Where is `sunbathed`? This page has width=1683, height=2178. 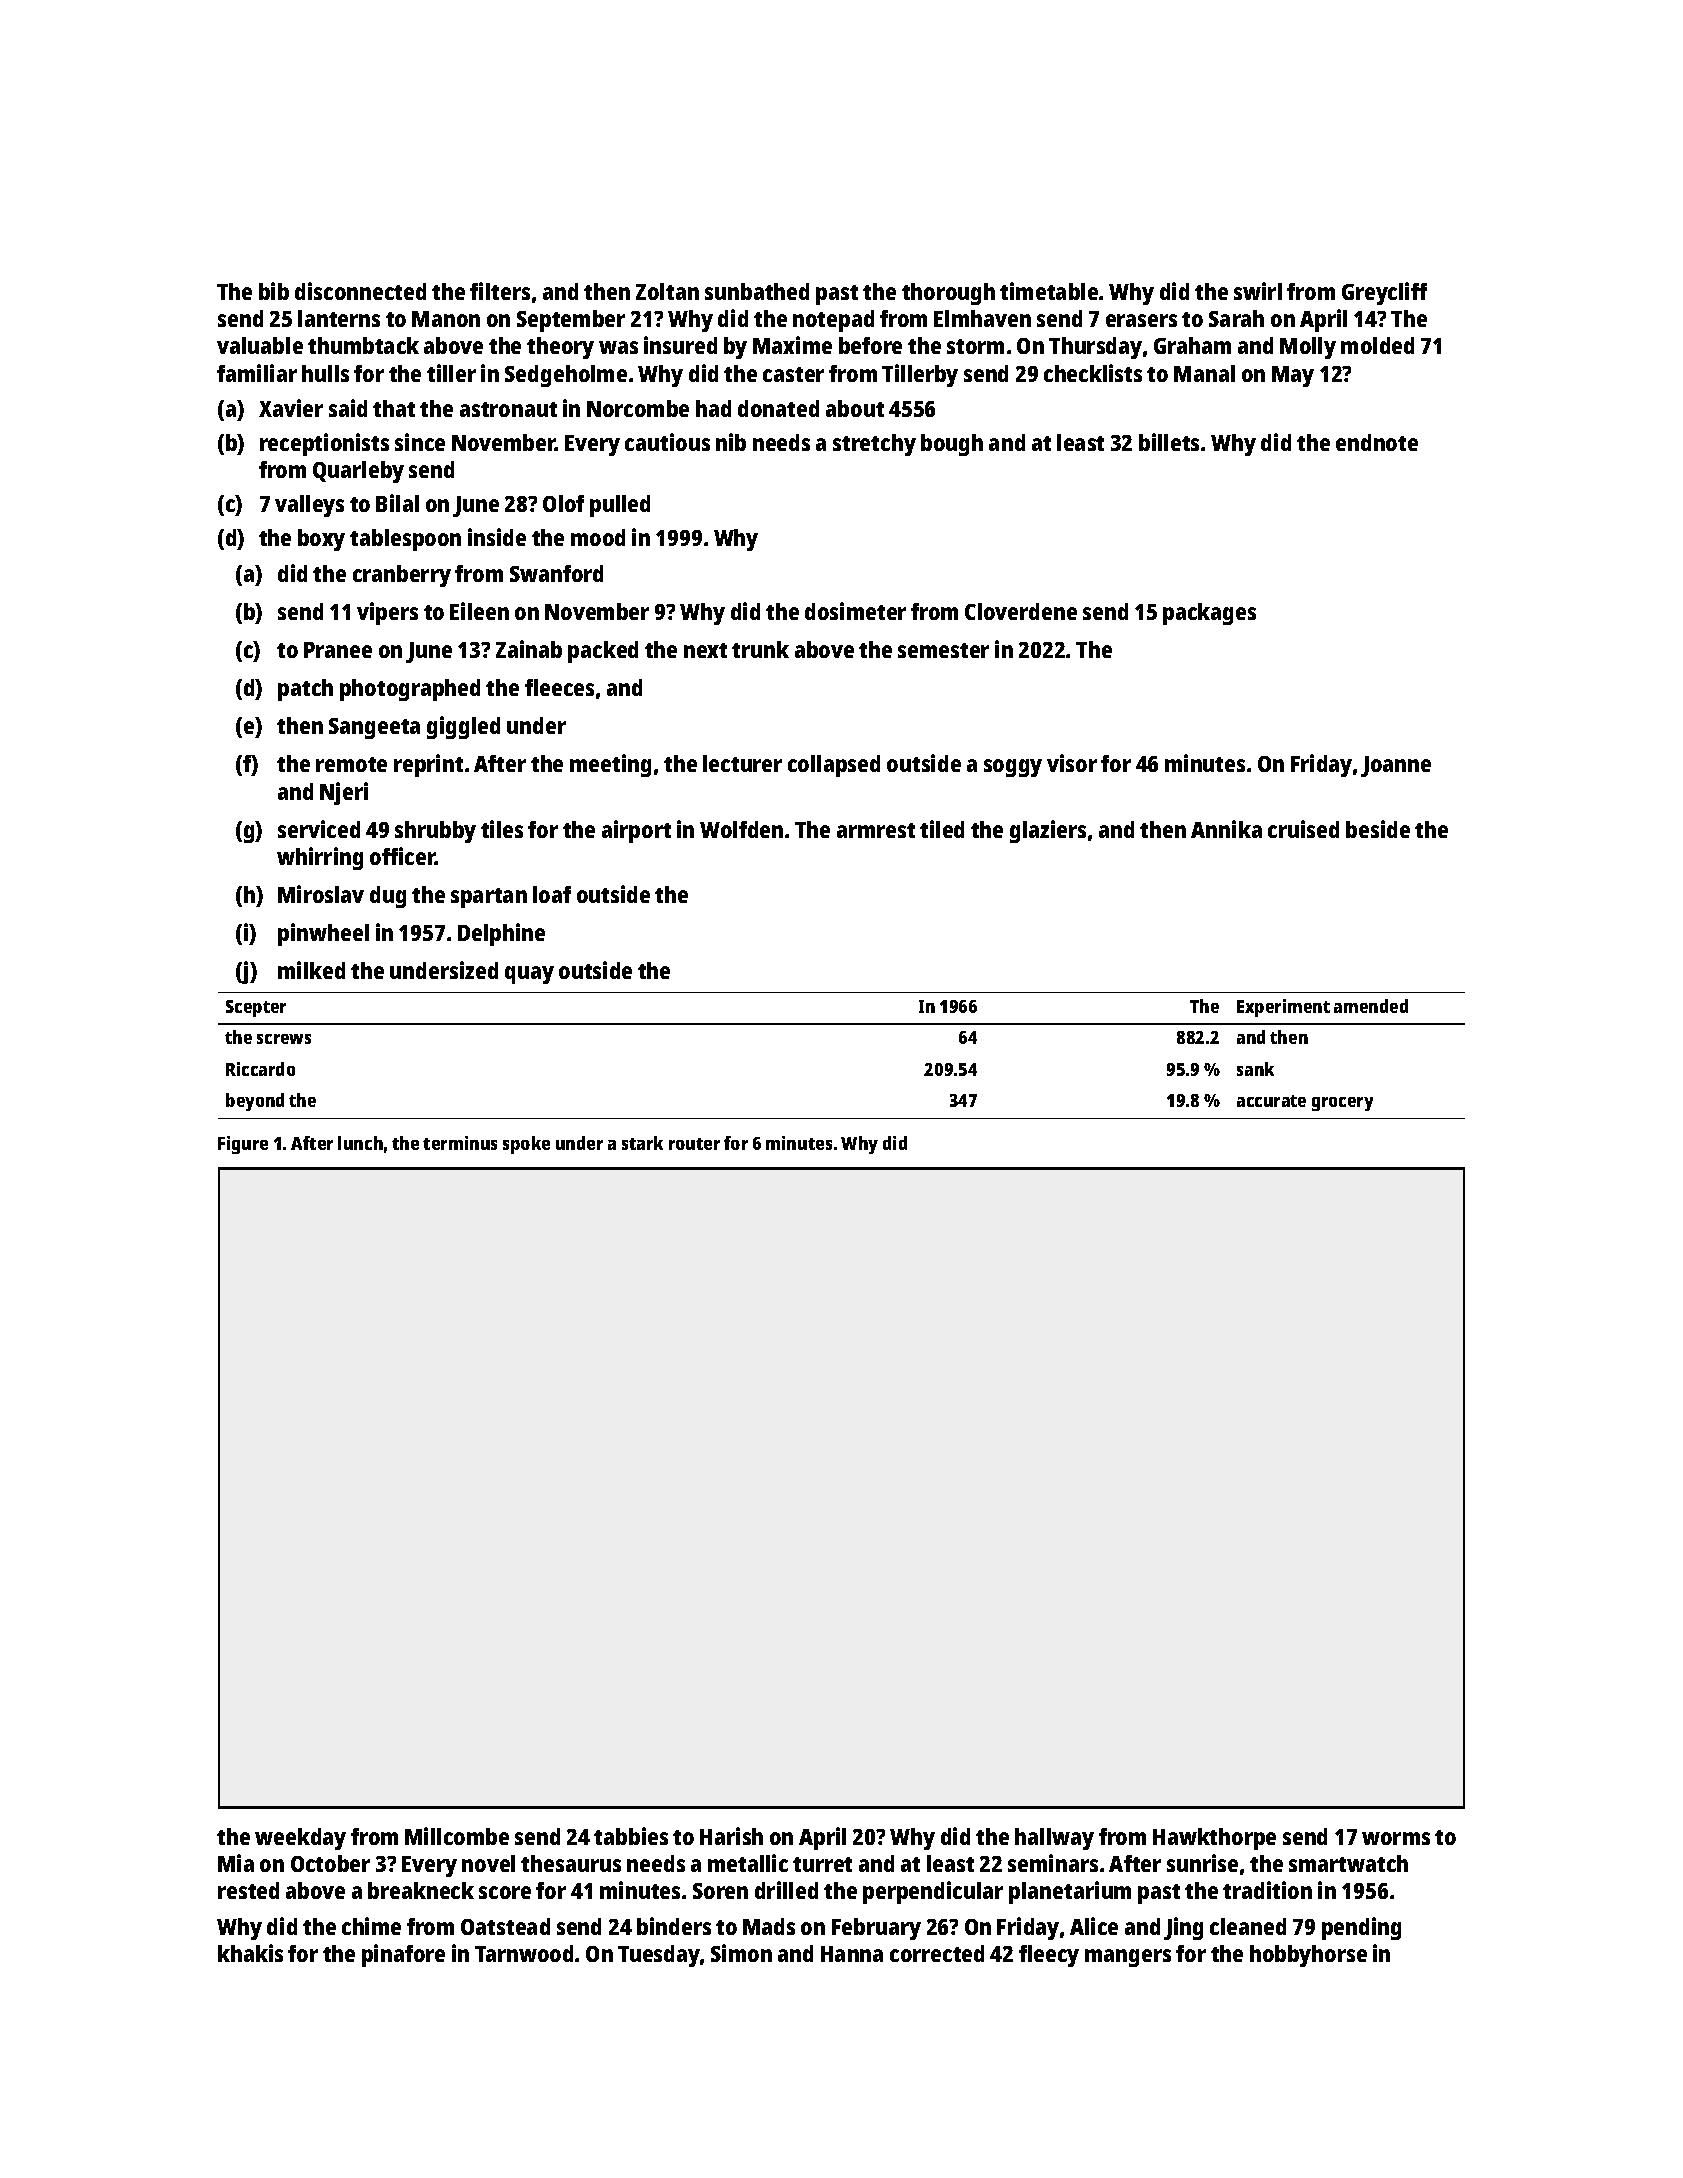 sunbathed is located at coordinates (757, 291).
